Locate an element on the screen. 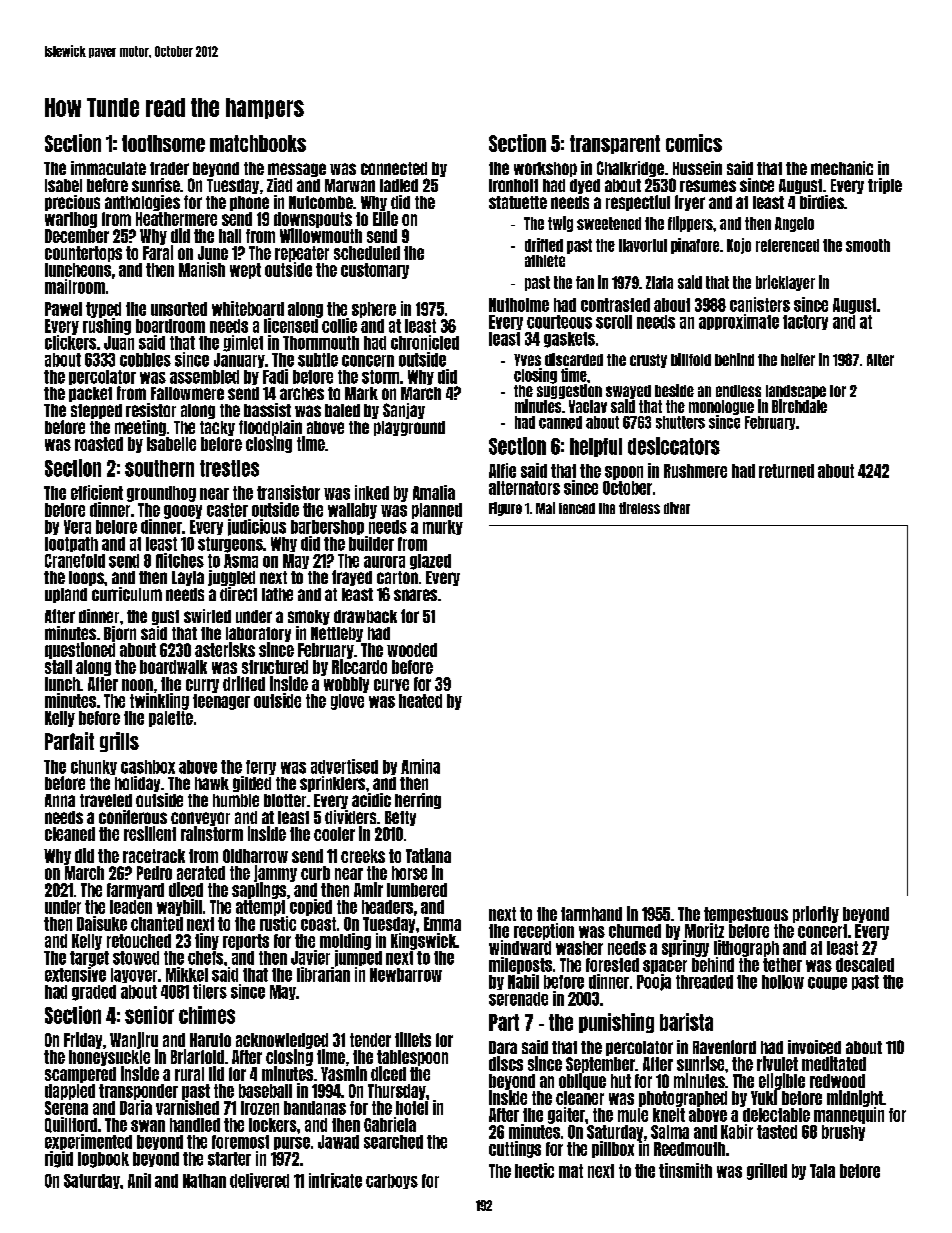 This screenshot has width=952, height=1233. smooth is located at coordinates (868, 245).
